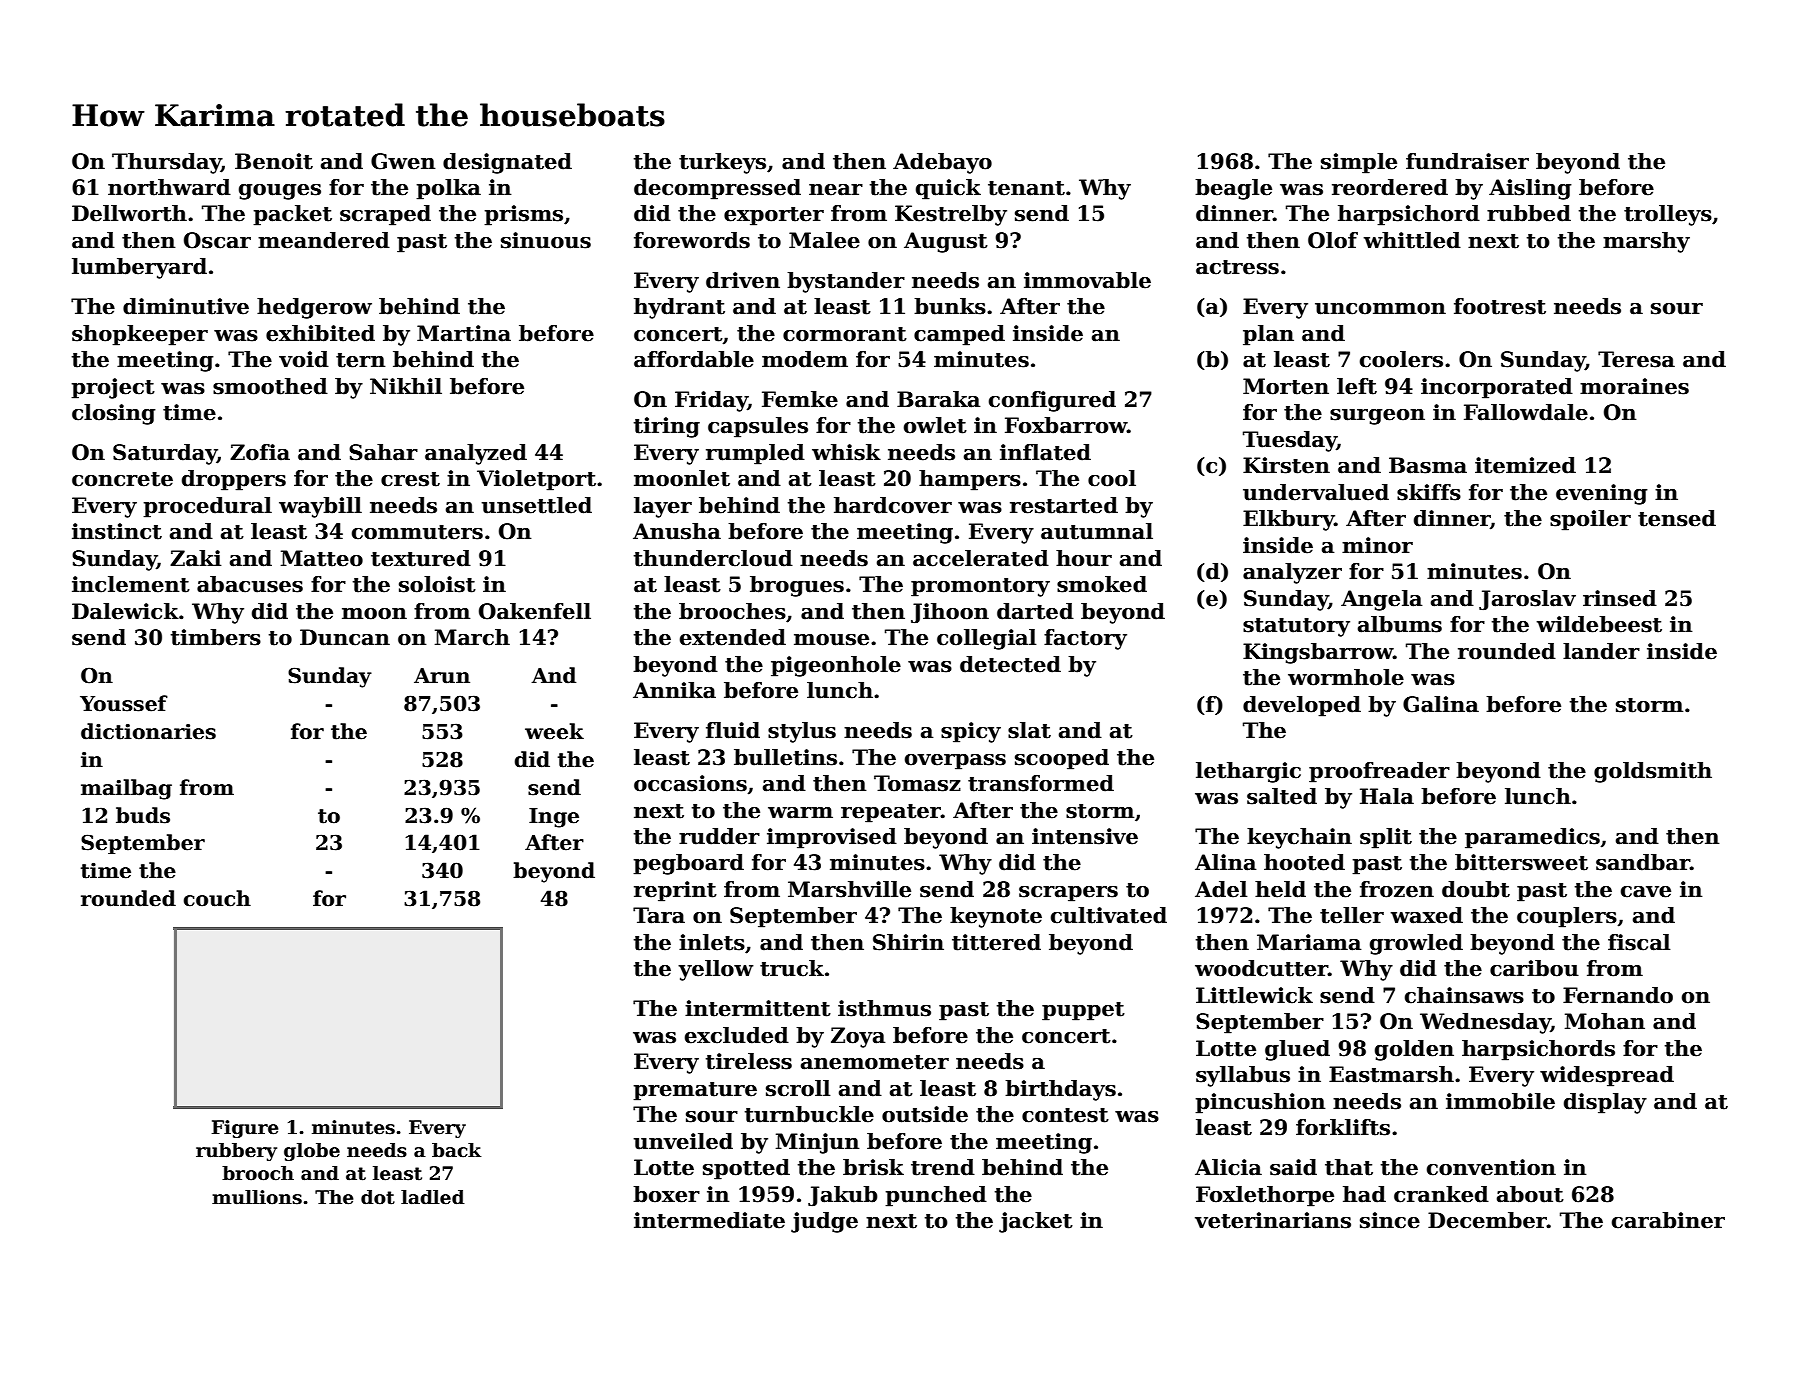 This screenshot has height=1391, width=1801. I want to click on minor, so click(1377, 545).
